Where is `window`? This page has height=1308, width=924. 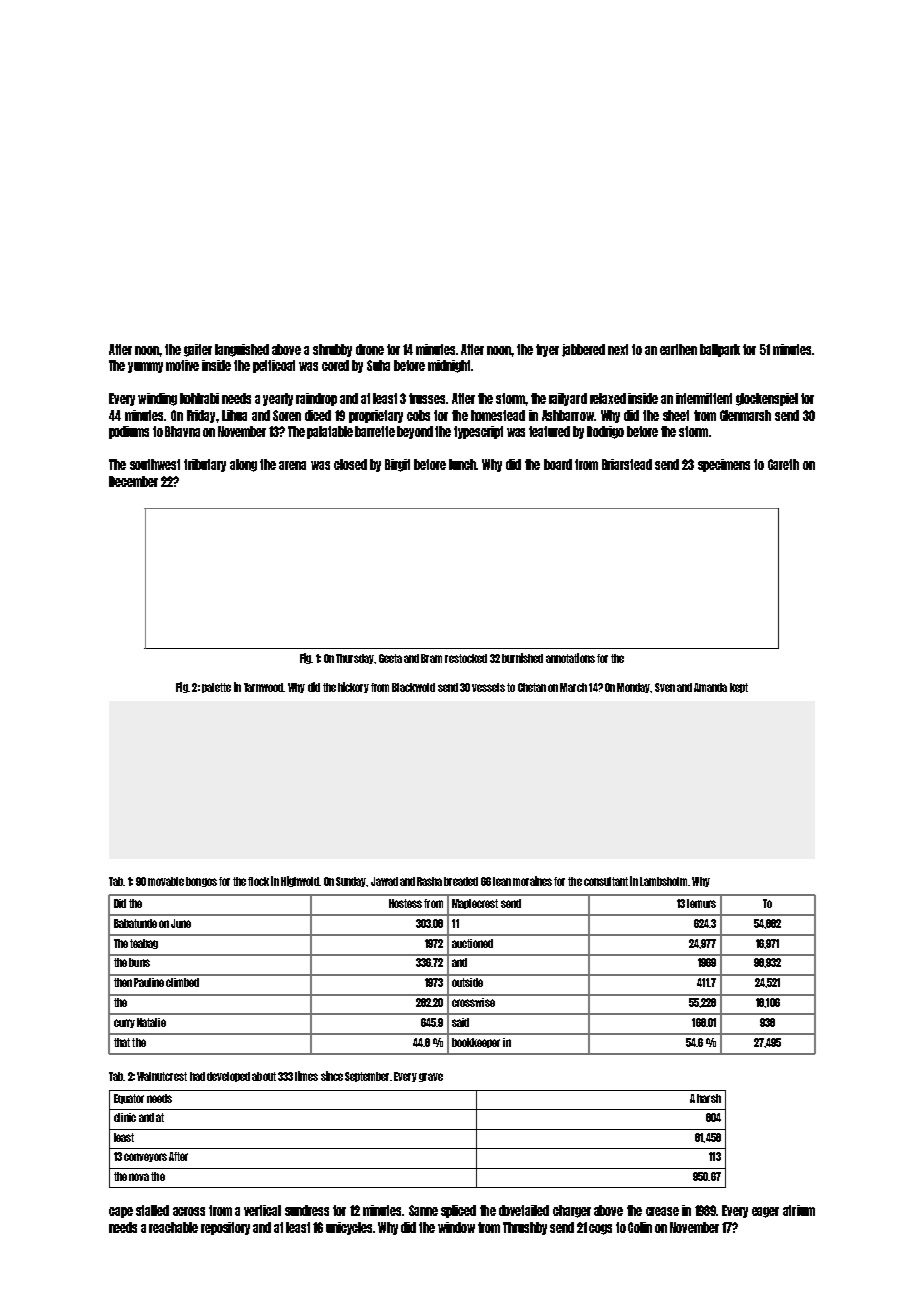 window is located at coordinates (456, 1227).
